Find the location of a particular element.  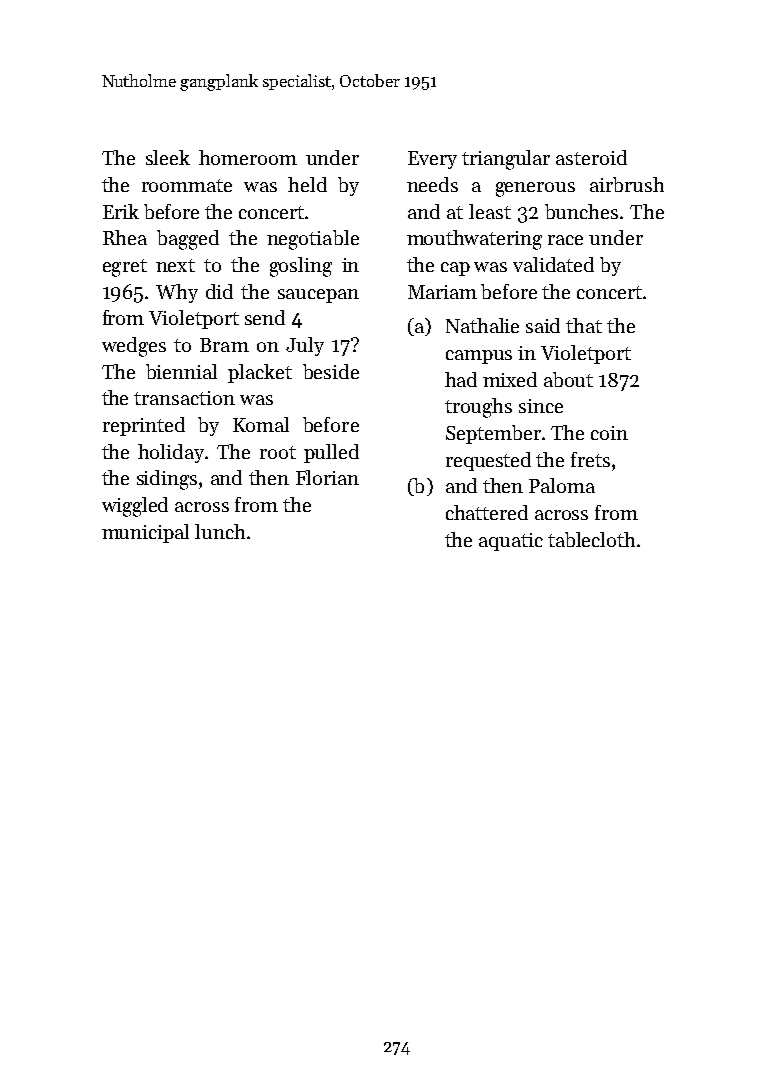

pulled is located at coordinates (331, 453).
